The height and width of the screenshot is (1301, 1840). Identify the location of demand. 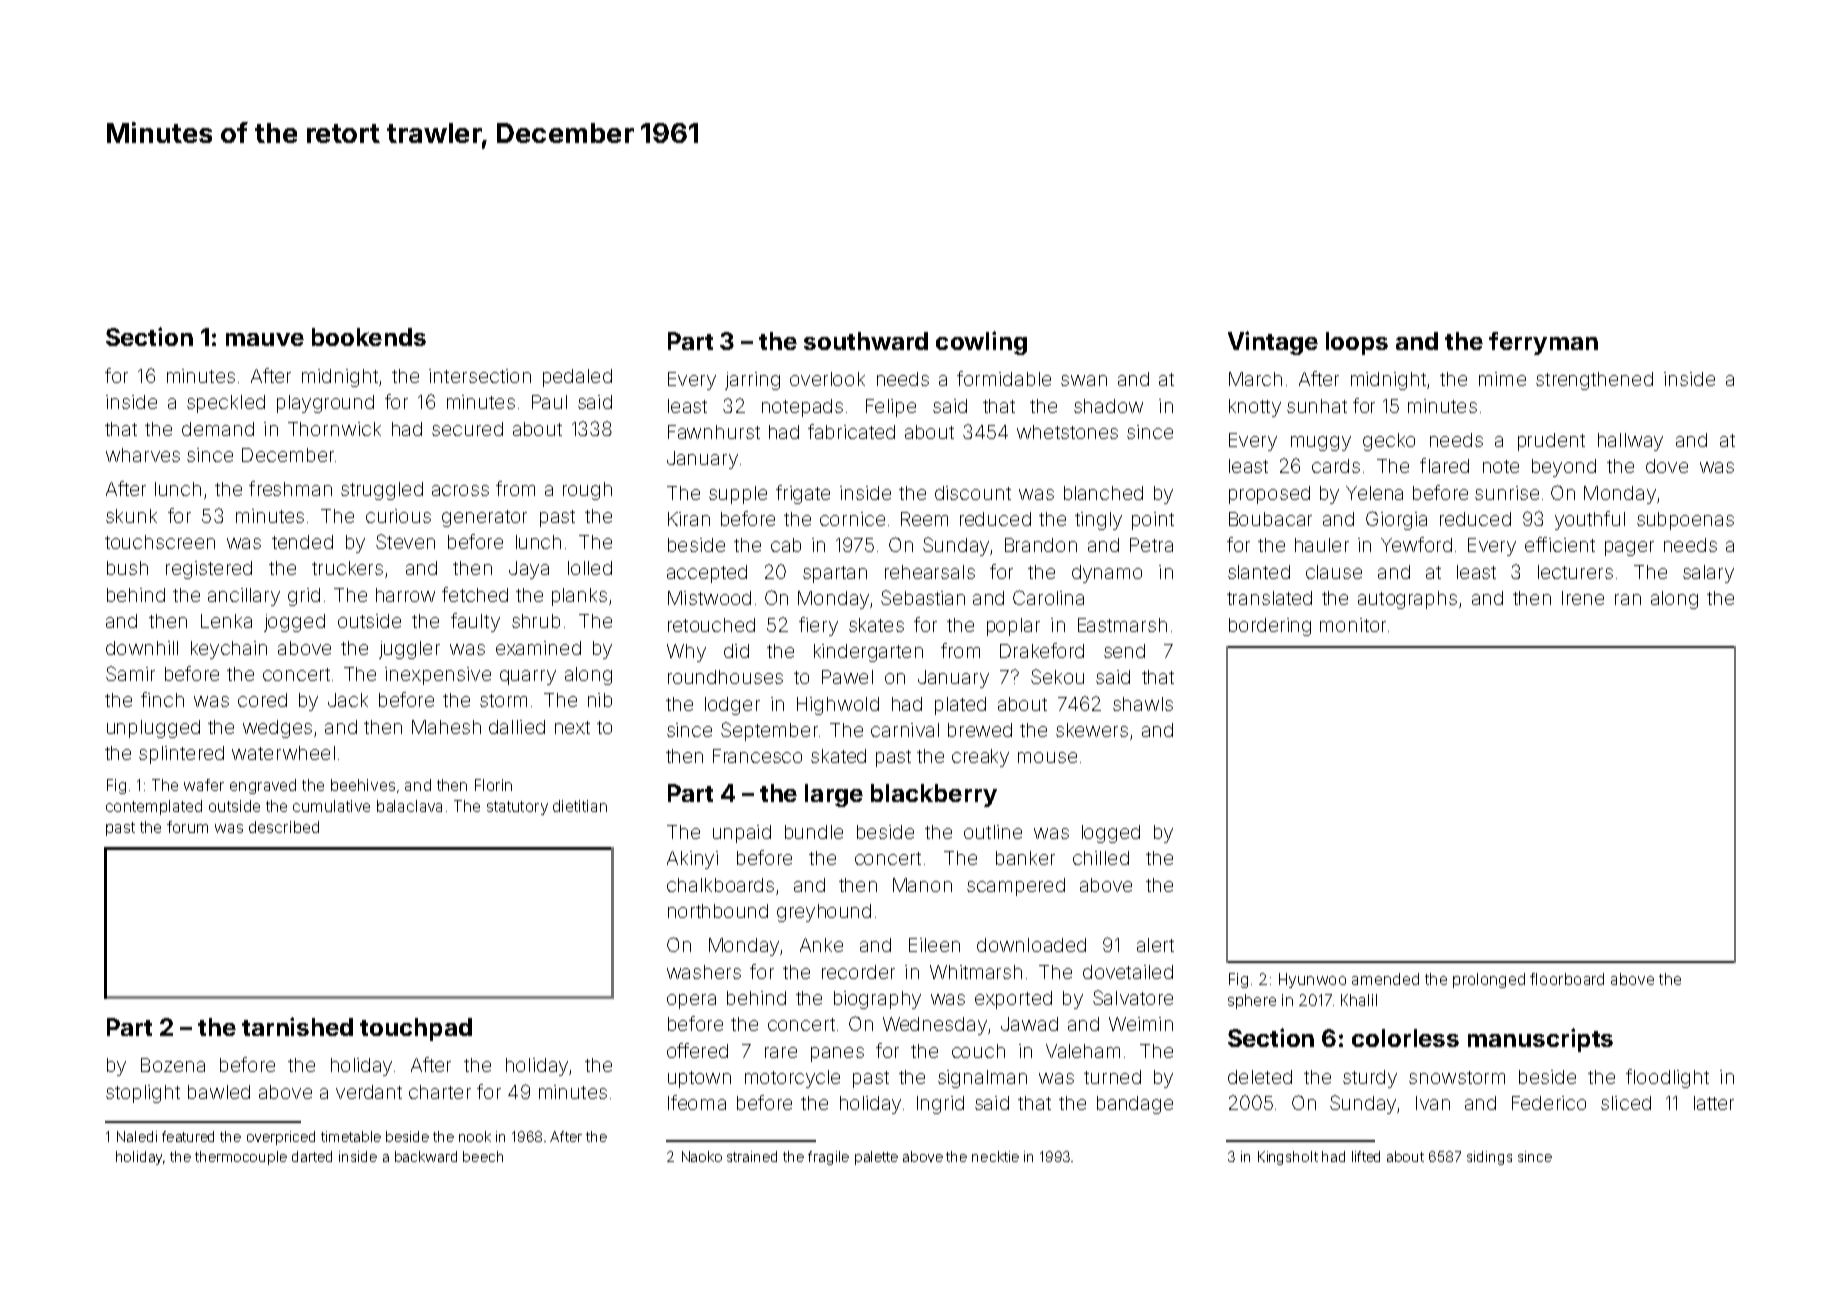
(218, 429).
